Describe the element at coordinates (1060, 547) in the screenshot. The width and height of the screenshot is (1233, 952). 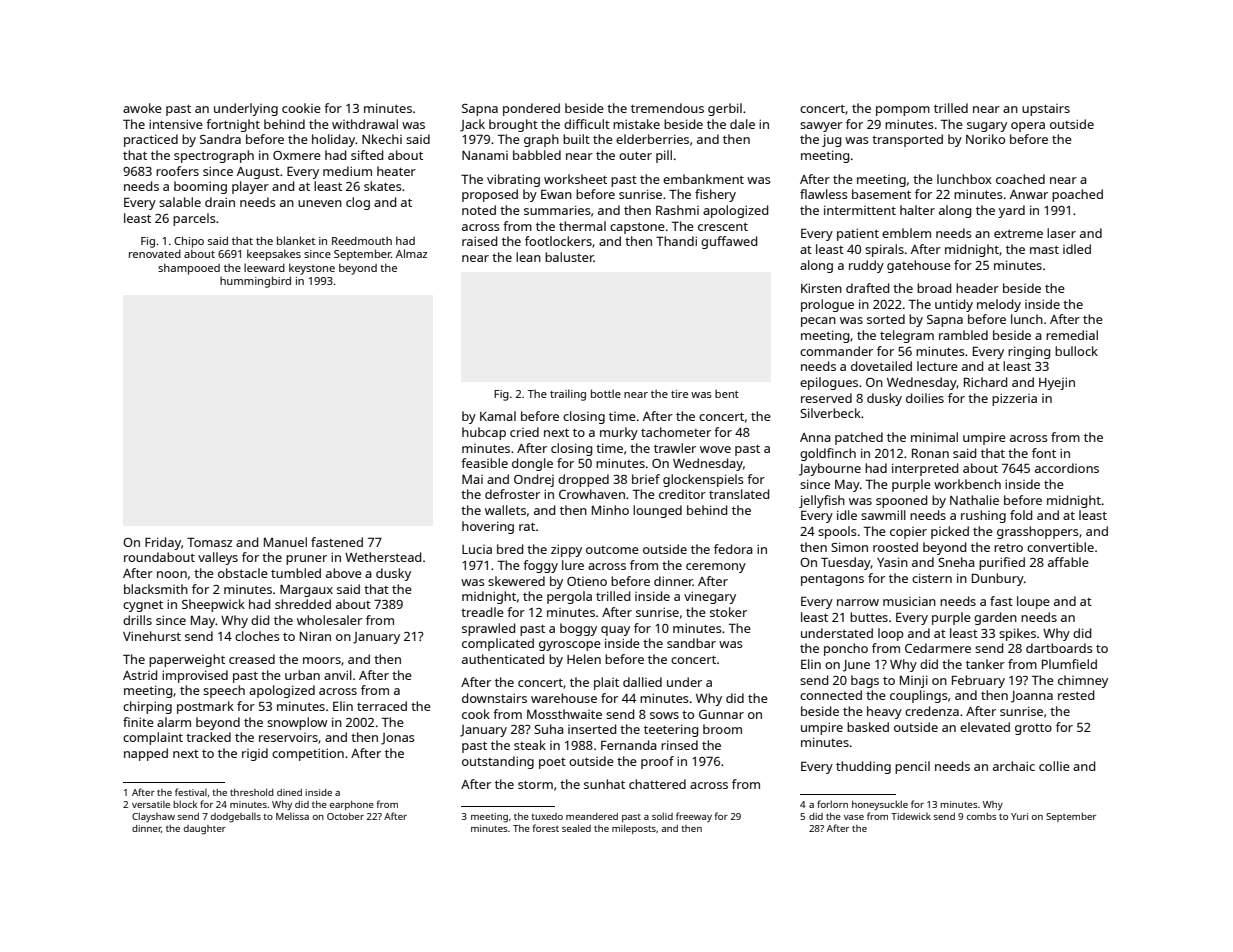
I see `convertible` at that location.
